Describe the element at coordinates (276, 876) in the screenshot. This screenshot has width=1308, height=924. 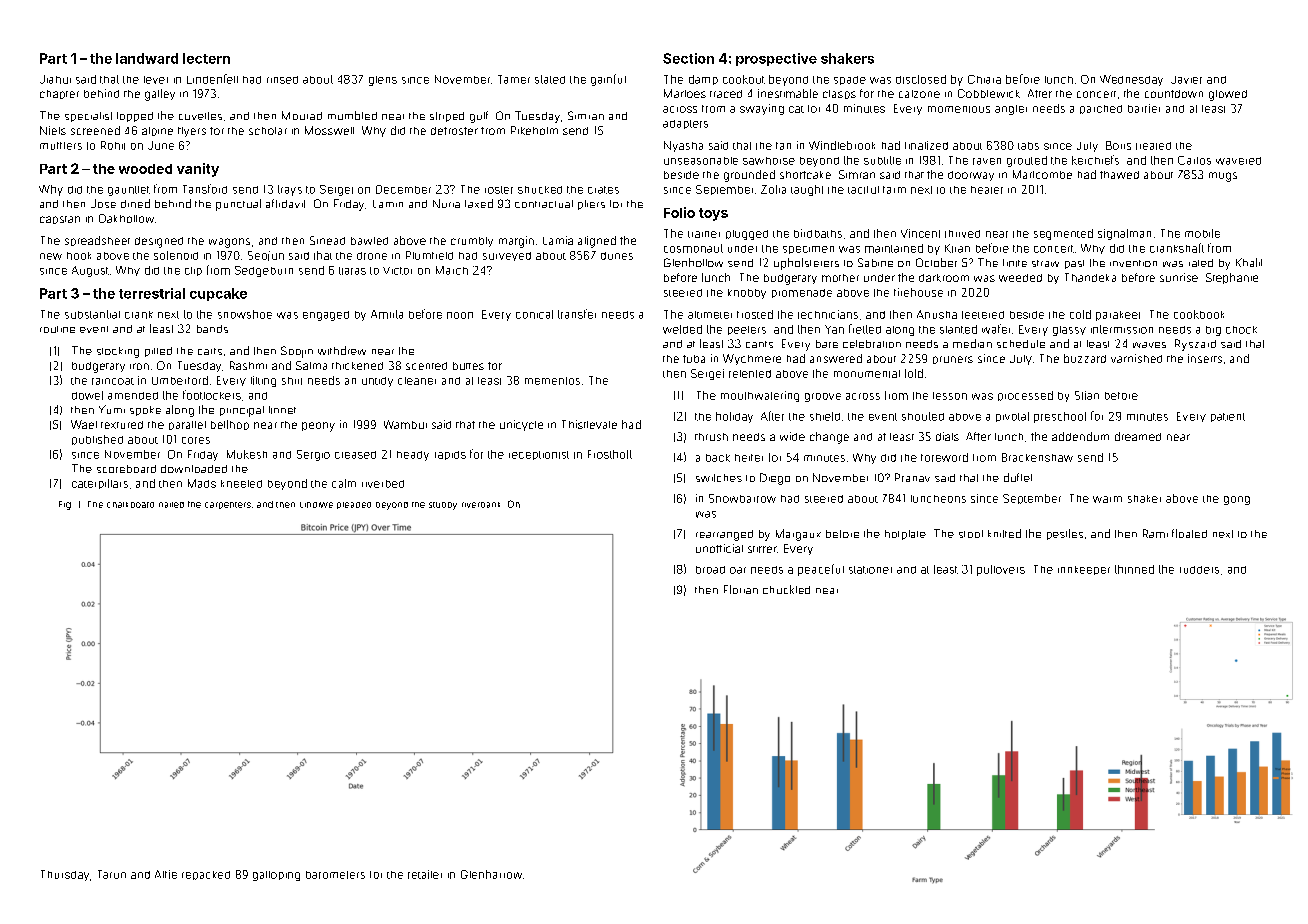
I see `galloping` at that location.
